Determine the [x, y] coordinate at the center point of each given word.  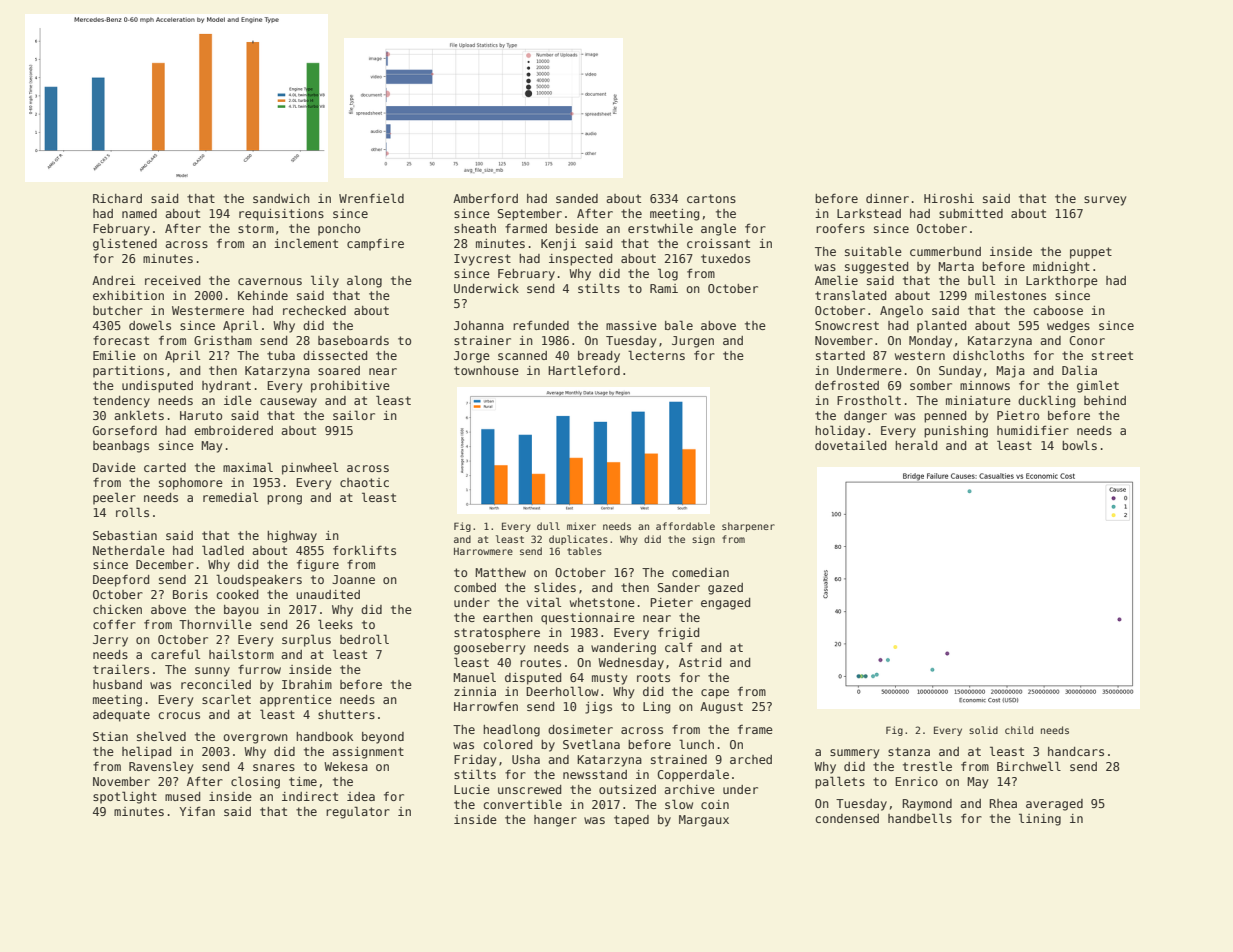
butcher [118, 310]
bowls [1079, 445]
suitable [873, 251]
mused [182, 796]
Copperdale [693, 775]
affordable [685, 526]
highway [292, 537]
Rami [664, 288]
